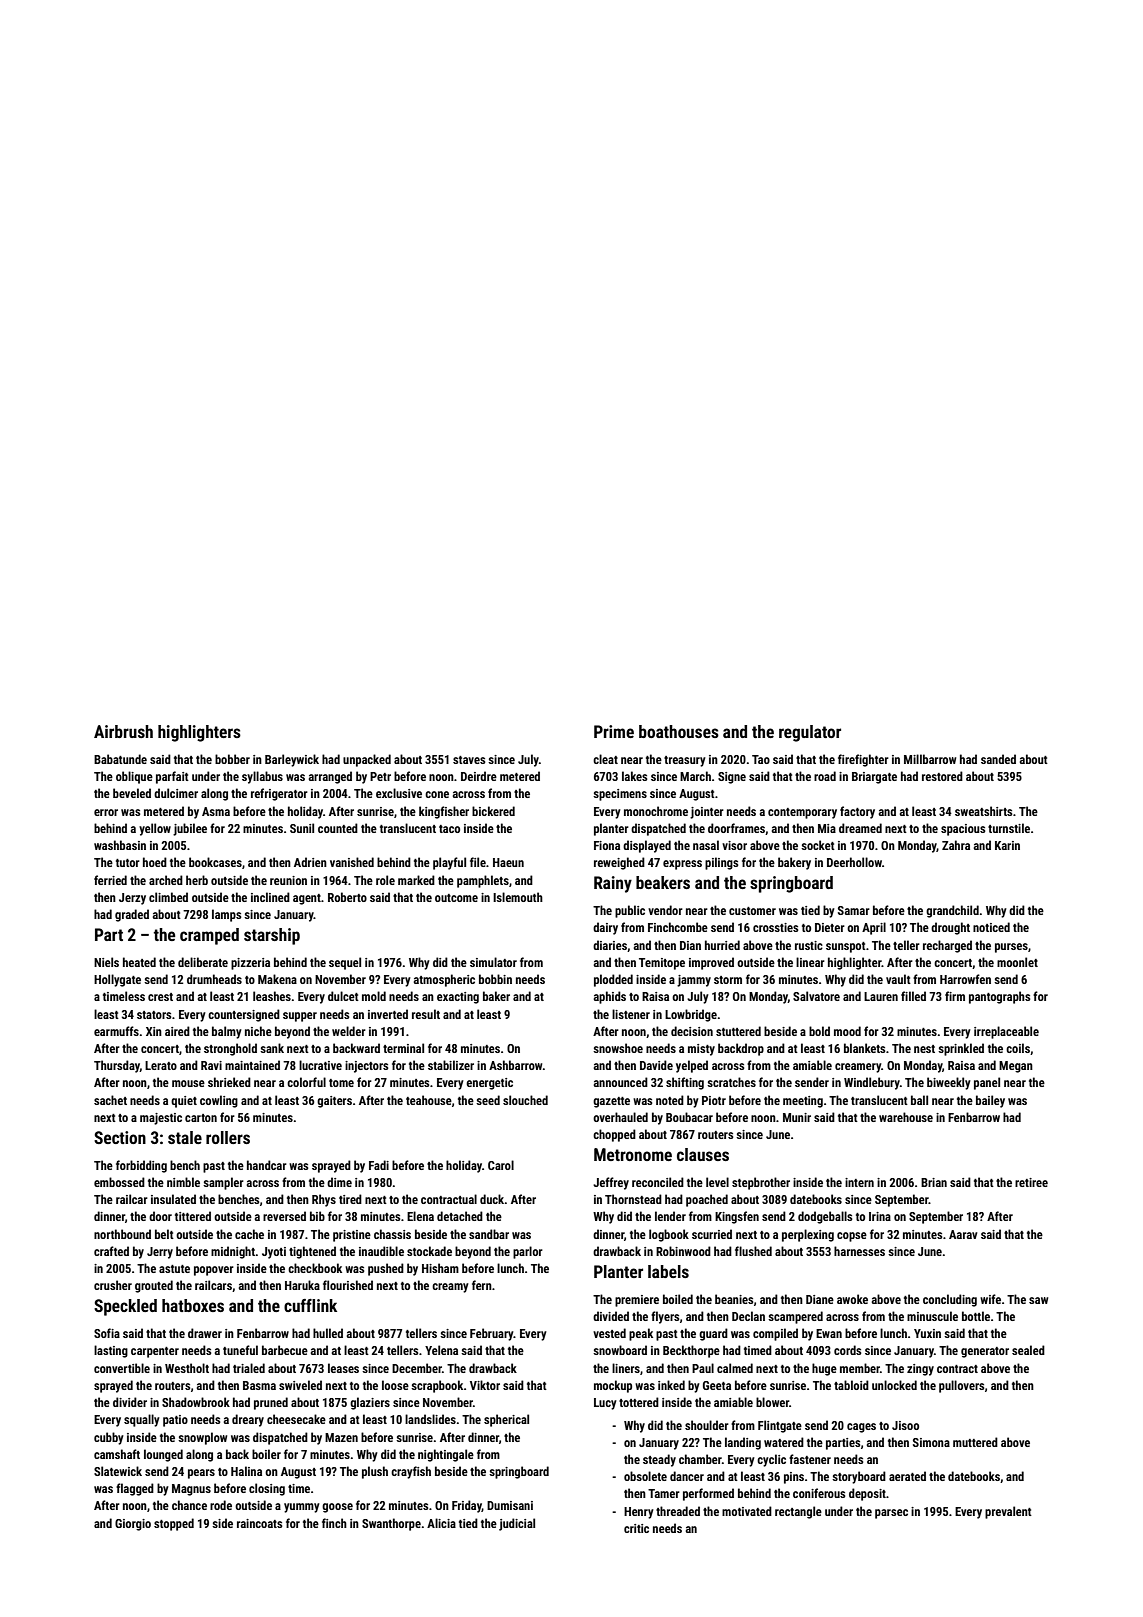 Image resolution: width=1143 pixels, height=1617 pixels. Describe the element at coordinates (525, 1100) in the document. I see `slouched` at that location.
